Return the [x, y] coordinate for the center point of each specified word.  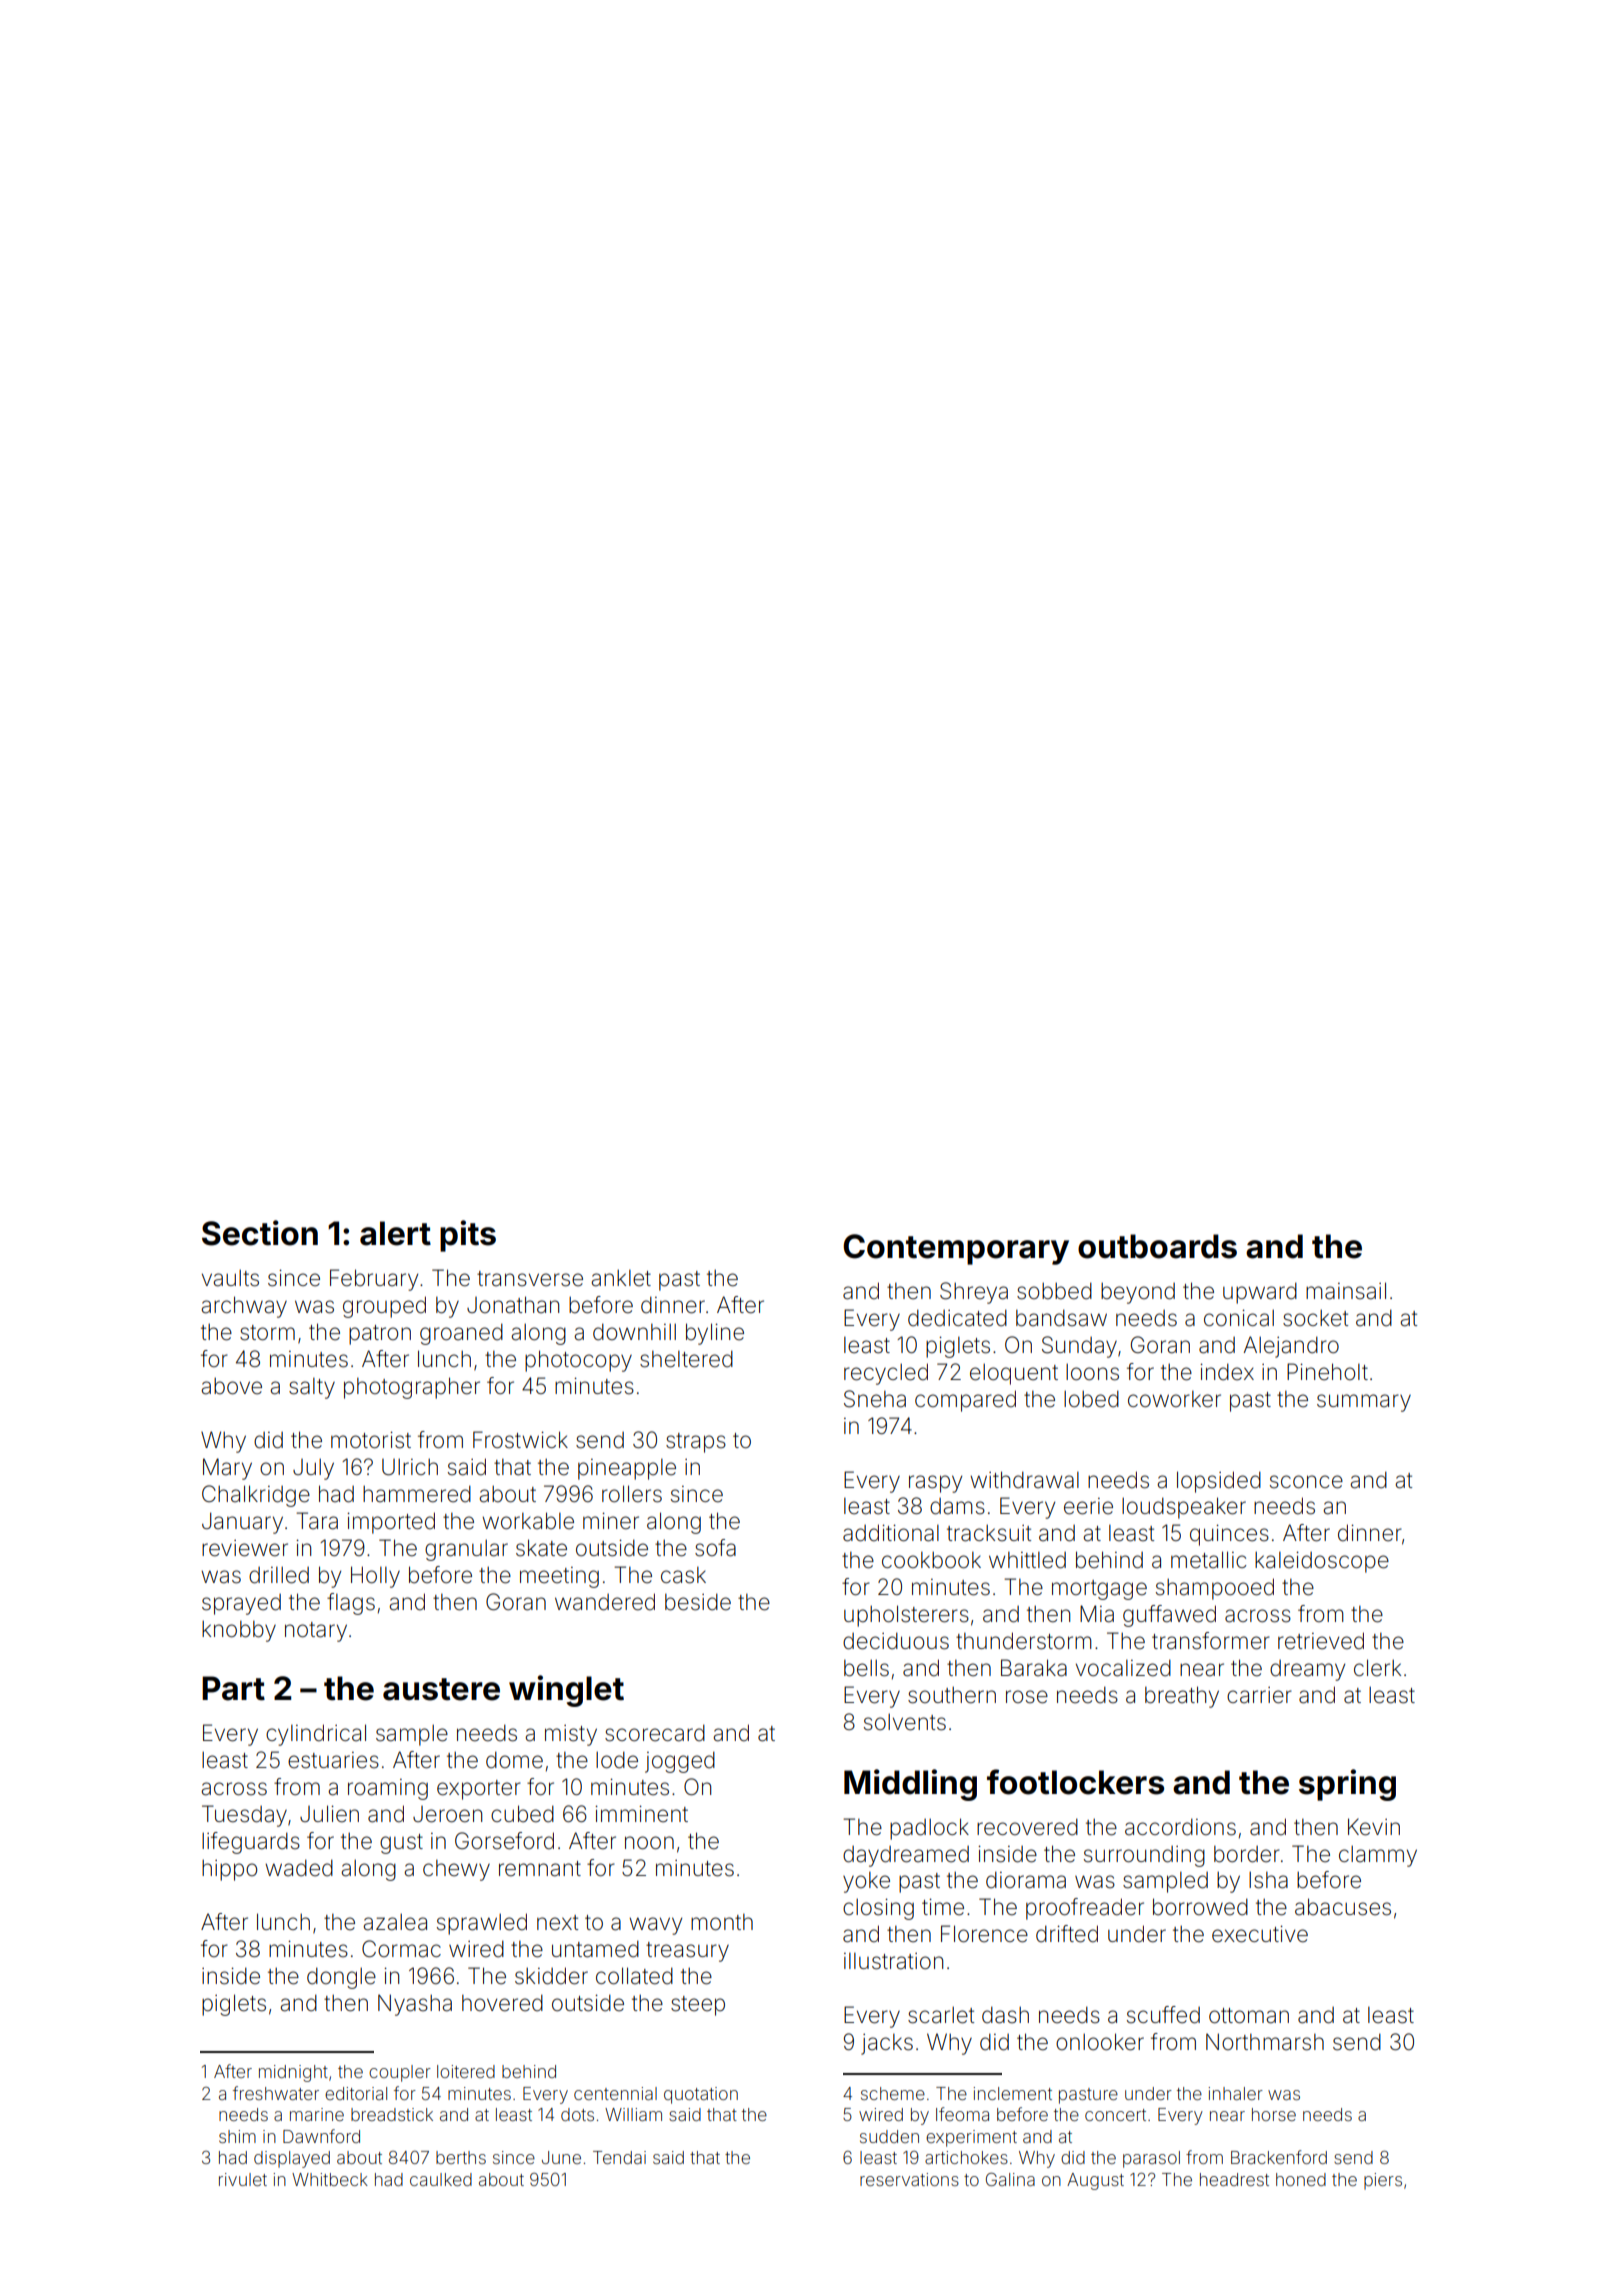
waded [299, 1868]
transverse [530, 1279]
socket [1315, 1318]
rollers [632, 1494]
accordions [1180, 1827]
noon [649, 1842]
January [242, 1523]
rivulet [243, 2179]
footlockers [1075, 1782]
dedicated [957, 1318]
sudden [889, 2136]
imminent [641, 1814]
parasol [1151, 2159]
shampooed [1215, 1589]
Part [233, 1688]
